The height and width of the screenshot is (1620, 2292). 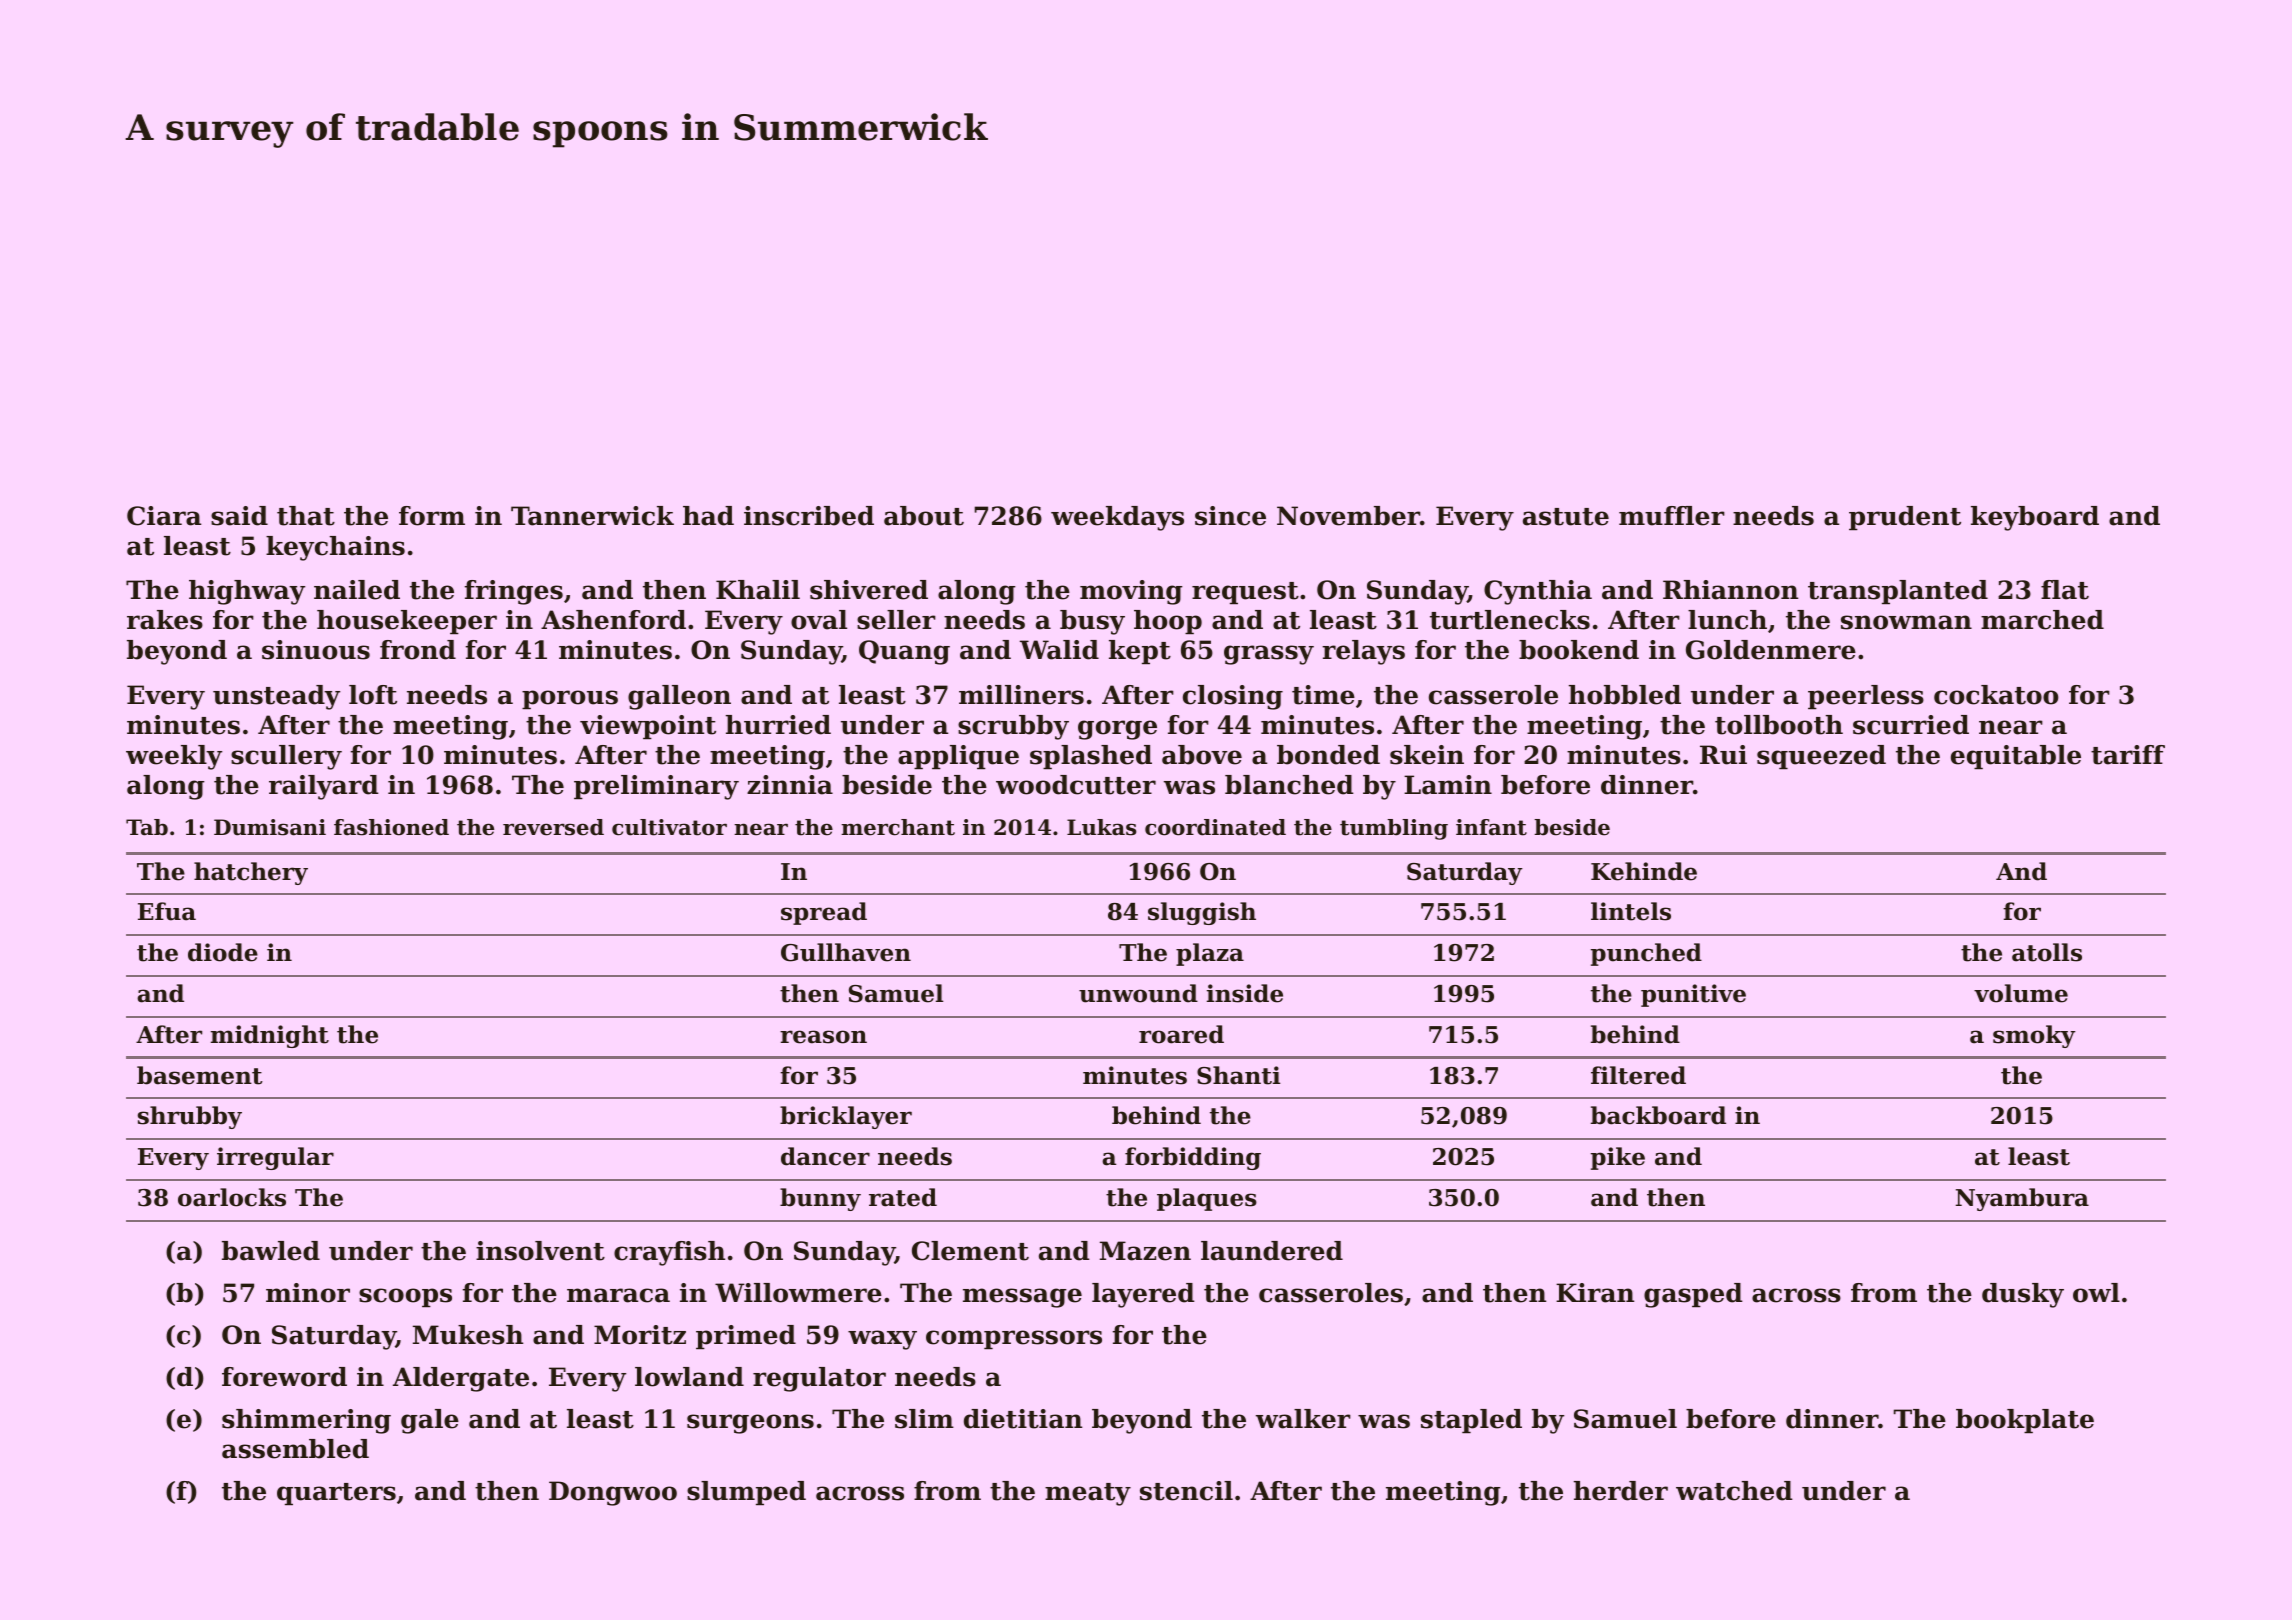 I want to click on infant, so click(x=1491, y=827).
